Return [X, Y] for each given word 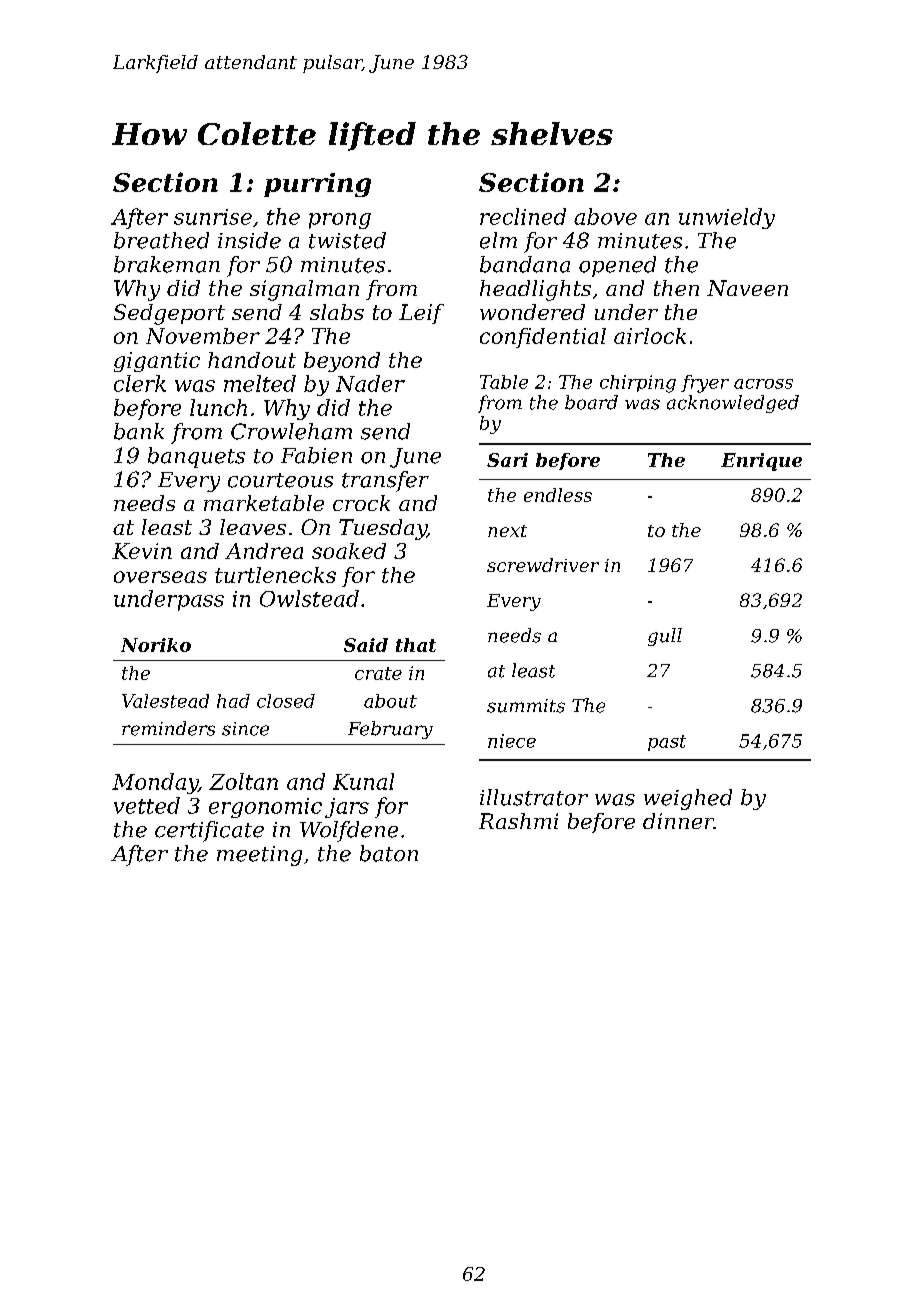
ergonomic [265, 808]
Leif [421, 314]
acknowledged [733, 404]
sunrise [213, 217]
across [763, 384]
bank [139, 431]
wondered [532, 312]
